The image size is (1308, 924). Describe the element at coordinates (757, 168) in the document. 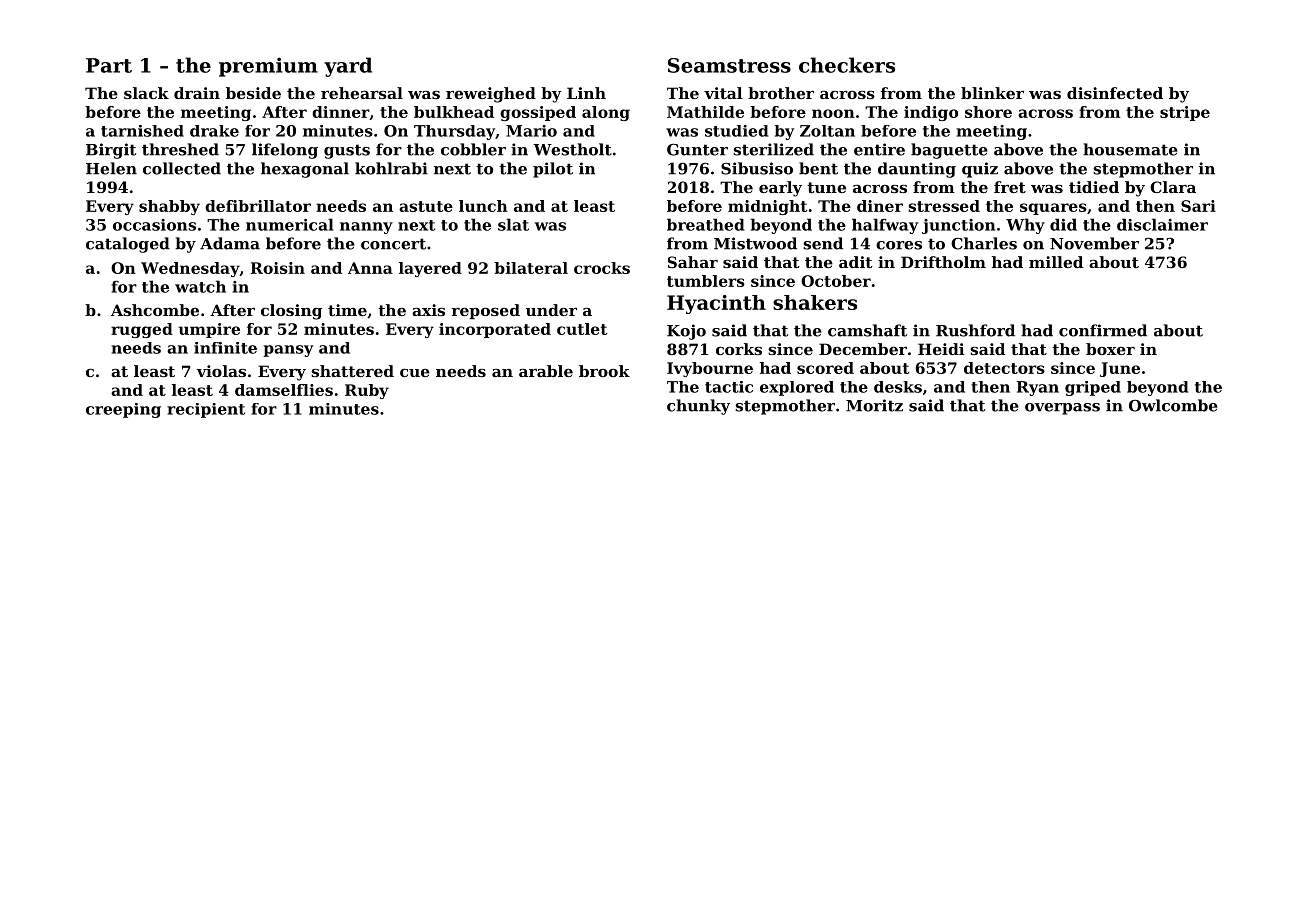

I see `Sibusiso` at that location.
